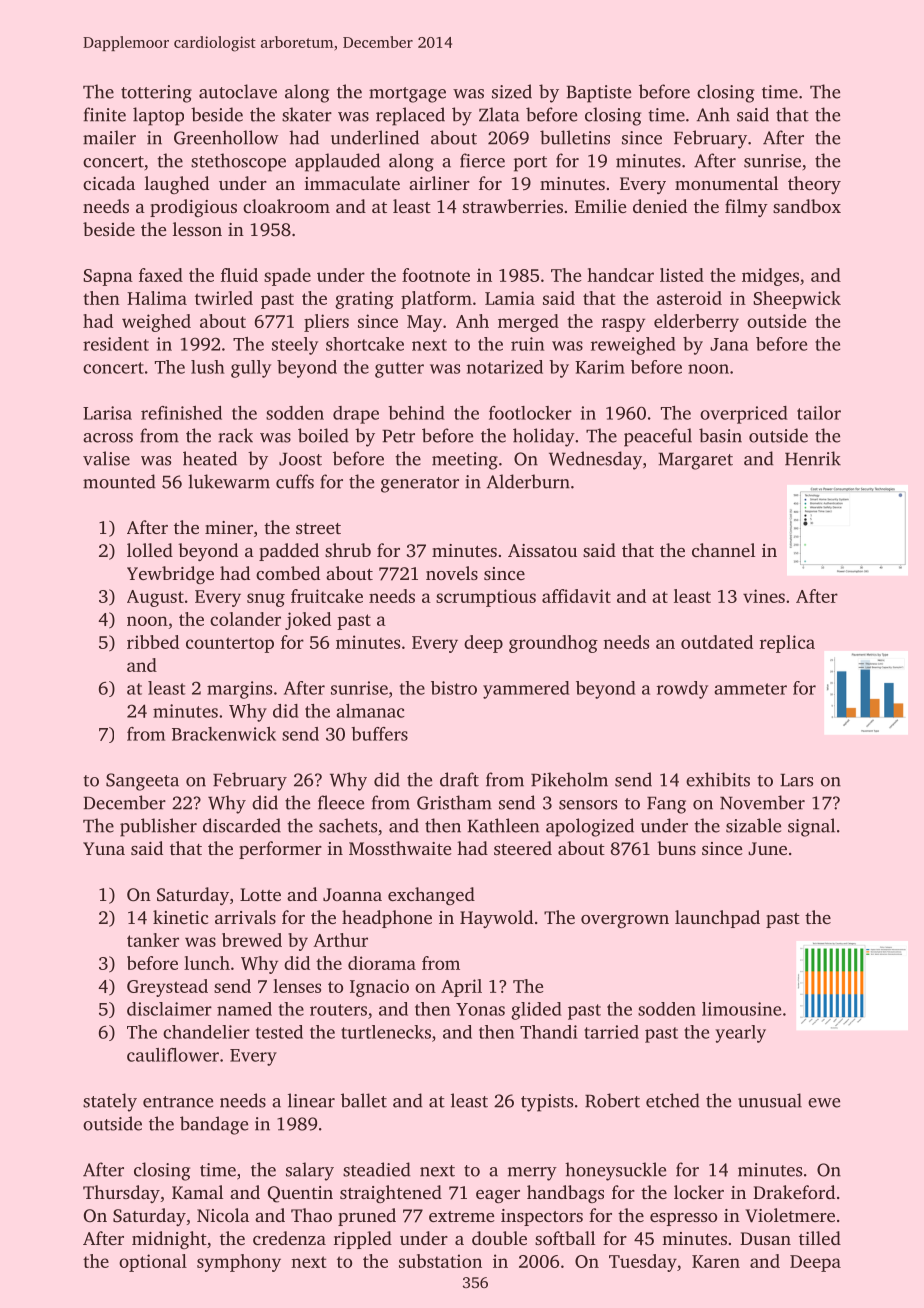 The image size is (924, 1308). Describe the element at coordinates (740, 1034) in the document. I see `yearly` at that location.
